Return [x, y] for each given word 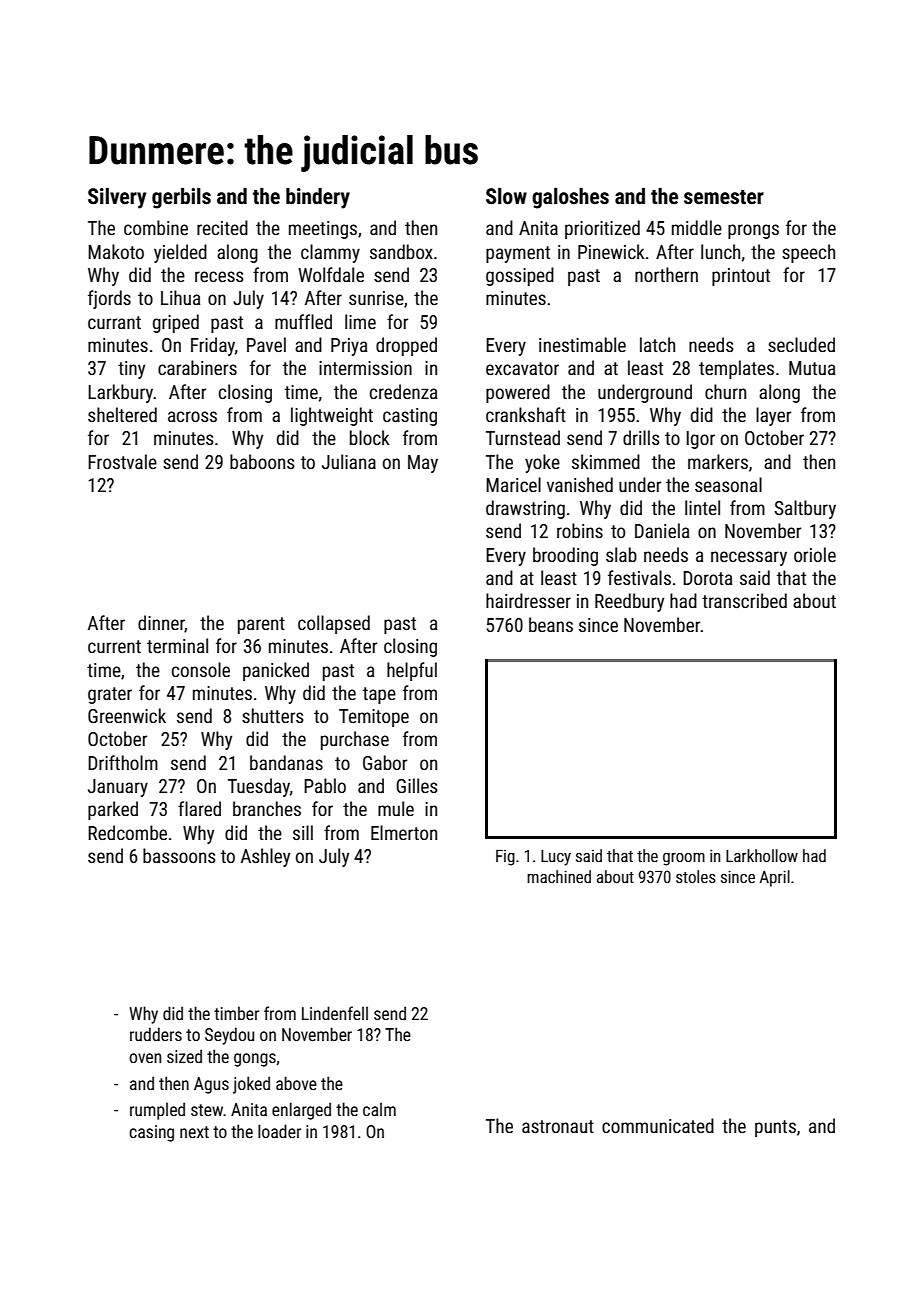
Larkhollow [762, 855]
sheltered [122, 414]
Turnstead [523, 437]
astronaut [558, 1126]
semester [724, 197]
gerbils [181, 198]
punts [775, 1128]
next [194, 1132]
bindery [318, 198]
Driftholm [123, 762]
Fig [505, 857]
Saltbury [805, 509]
